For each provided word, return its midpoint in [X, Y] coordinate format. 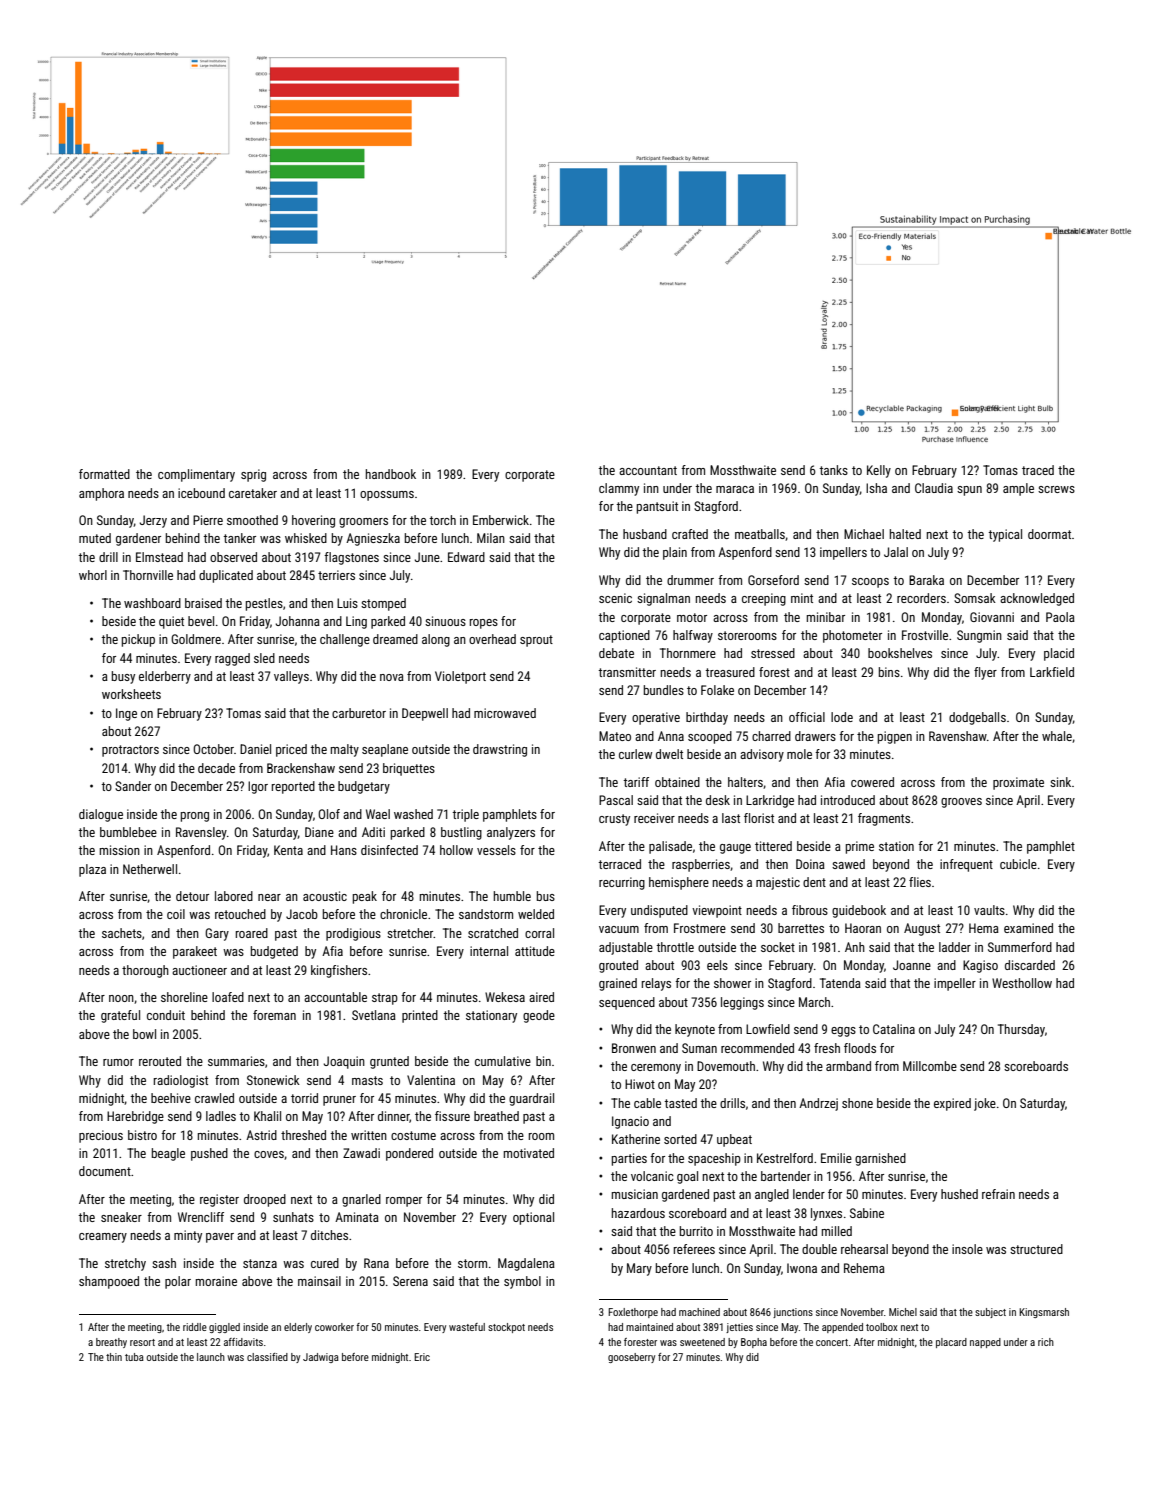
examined [1028, 928]
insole [967, 1249]
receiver [654, 818]
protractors [130, 751]
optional [533, 1218]
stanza [260, 1263]
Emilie [836, 1158]
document [105, 1171]
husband [645, 534]
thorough [145, 971]
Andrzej [818, 1104]
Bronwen [634, 1048]
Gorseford [773, 580]
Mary [639, 1269]
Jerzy [153, 521]
